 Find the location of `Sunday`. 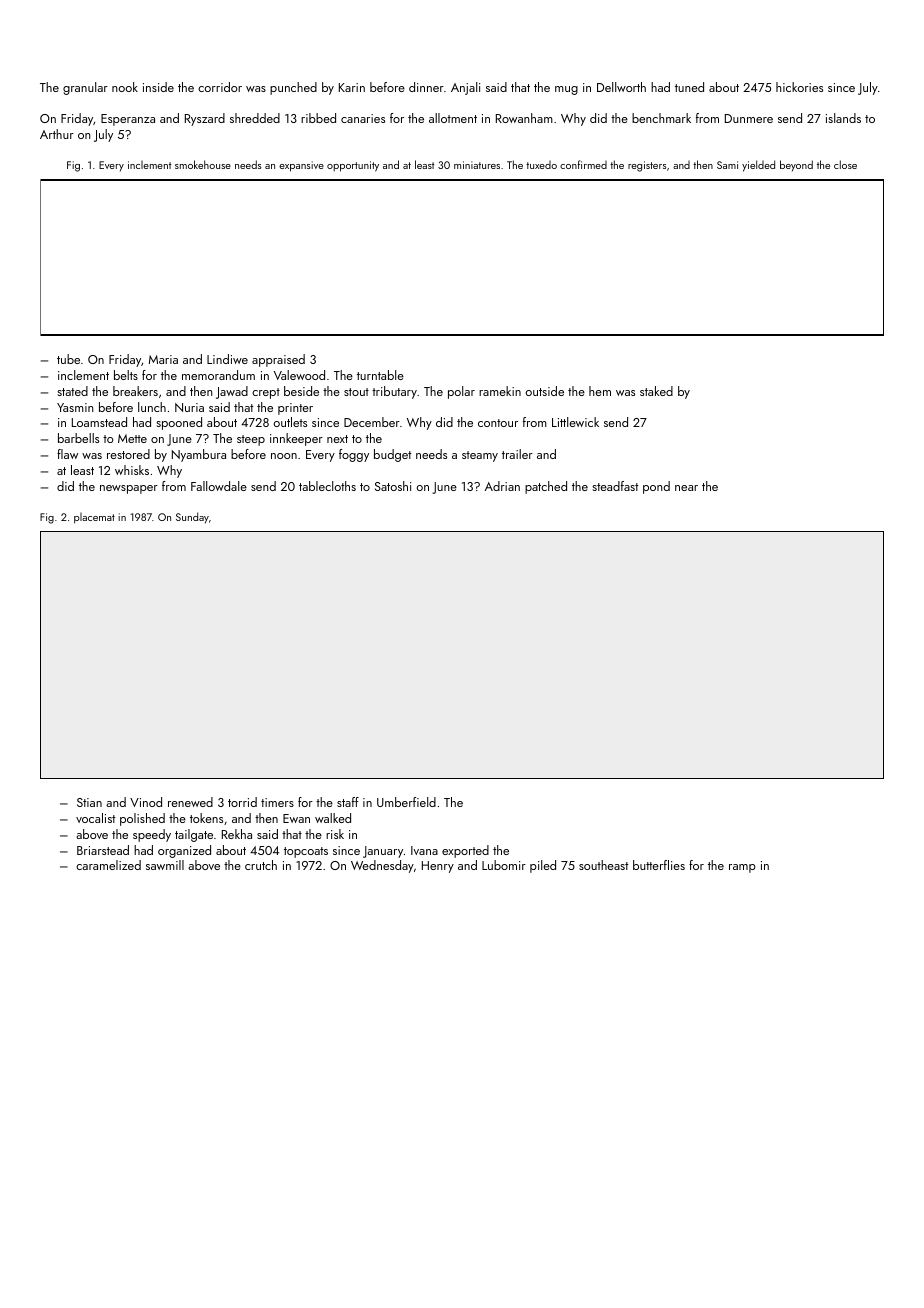

Sunday is located at coordinates (192, 517).
